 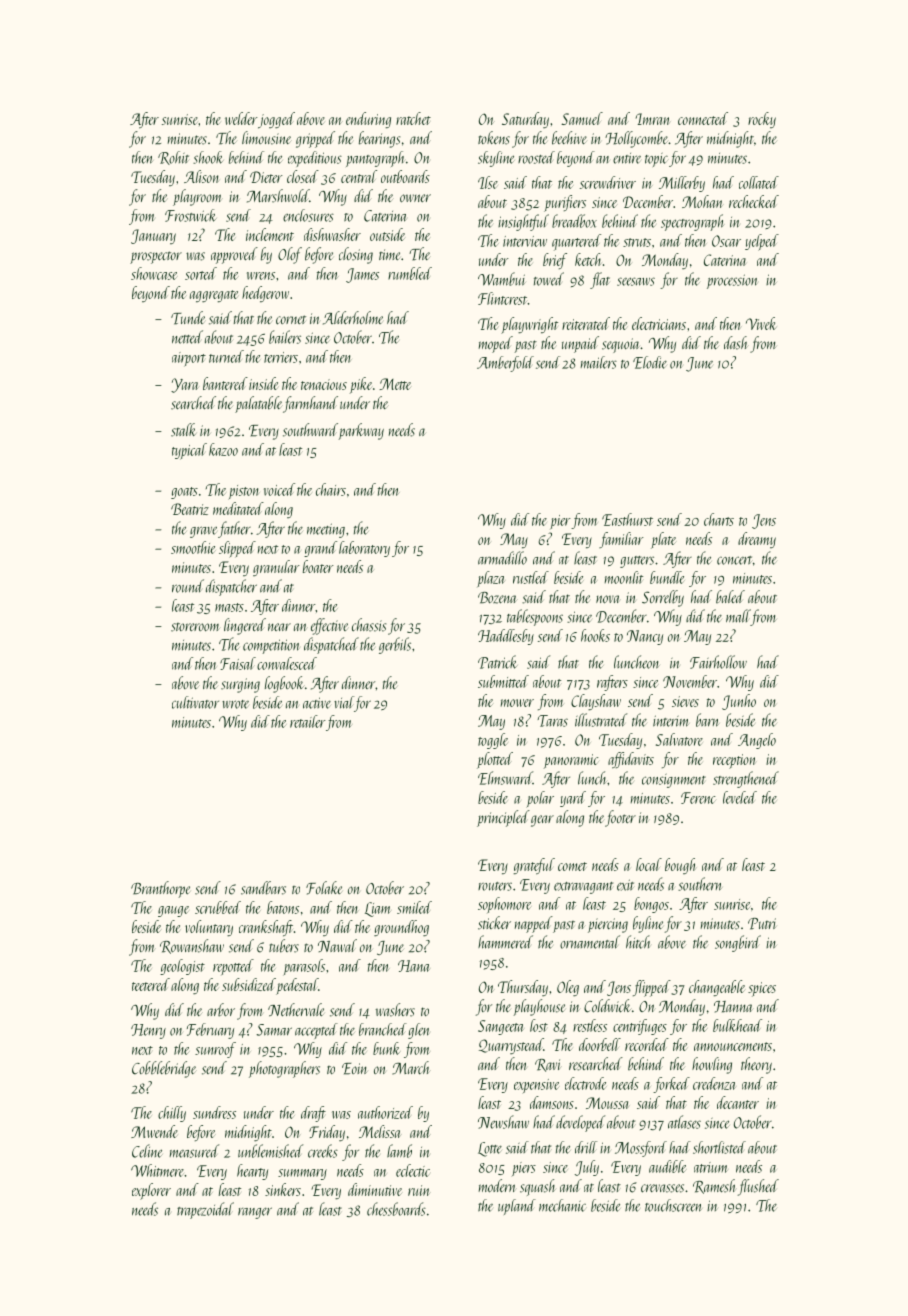 What do you see at coordinates (414, 907) in the page?
I see `smiled` at bounding box center [414, 907].
